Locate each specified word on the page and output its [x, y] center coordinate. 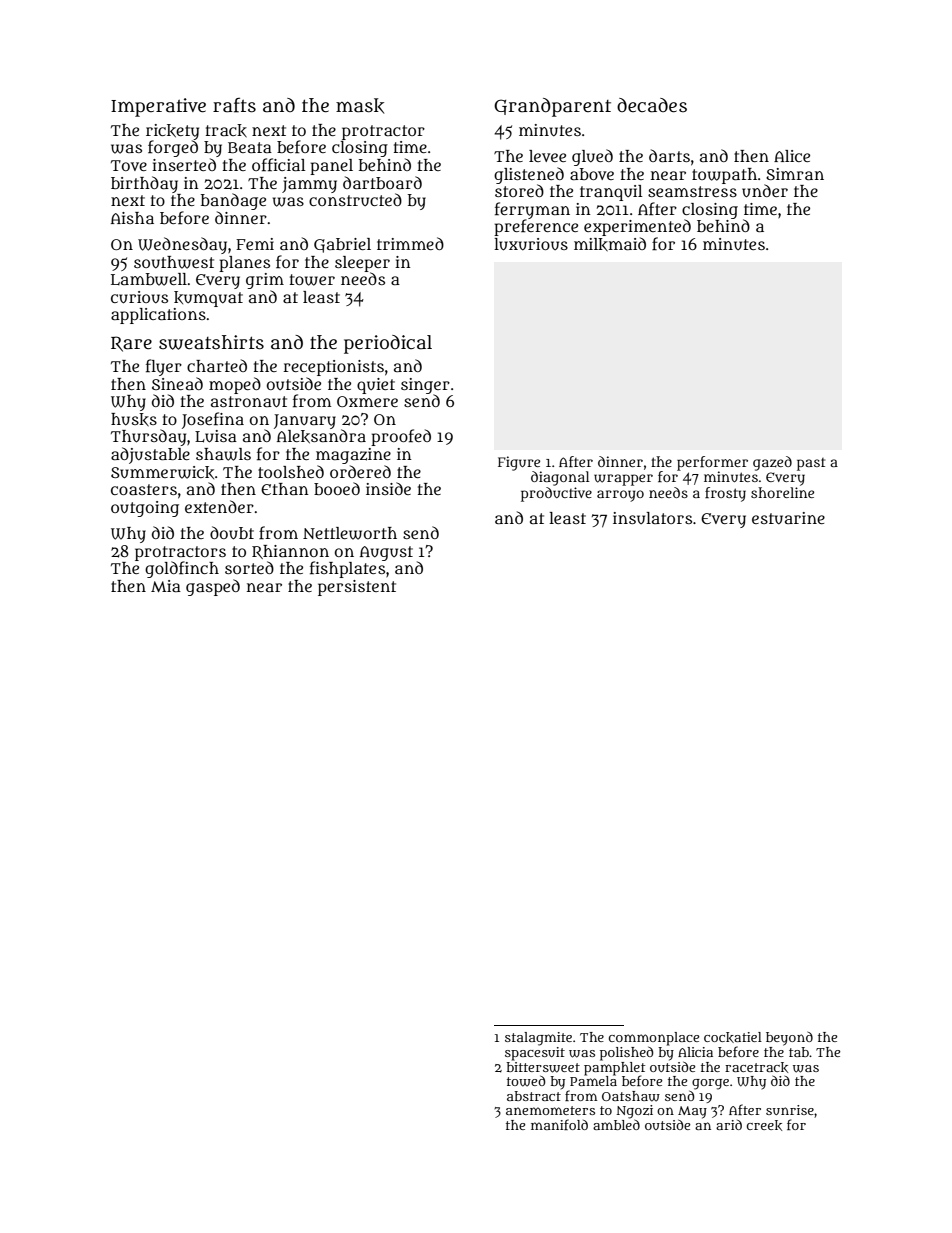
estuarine [788, 518]
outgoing [145, 509]
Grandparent [552, 107]
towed [526, 1081]
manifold [559, 1124]
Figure [519, 463]
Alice [792, 156]
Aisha [132, 218]
